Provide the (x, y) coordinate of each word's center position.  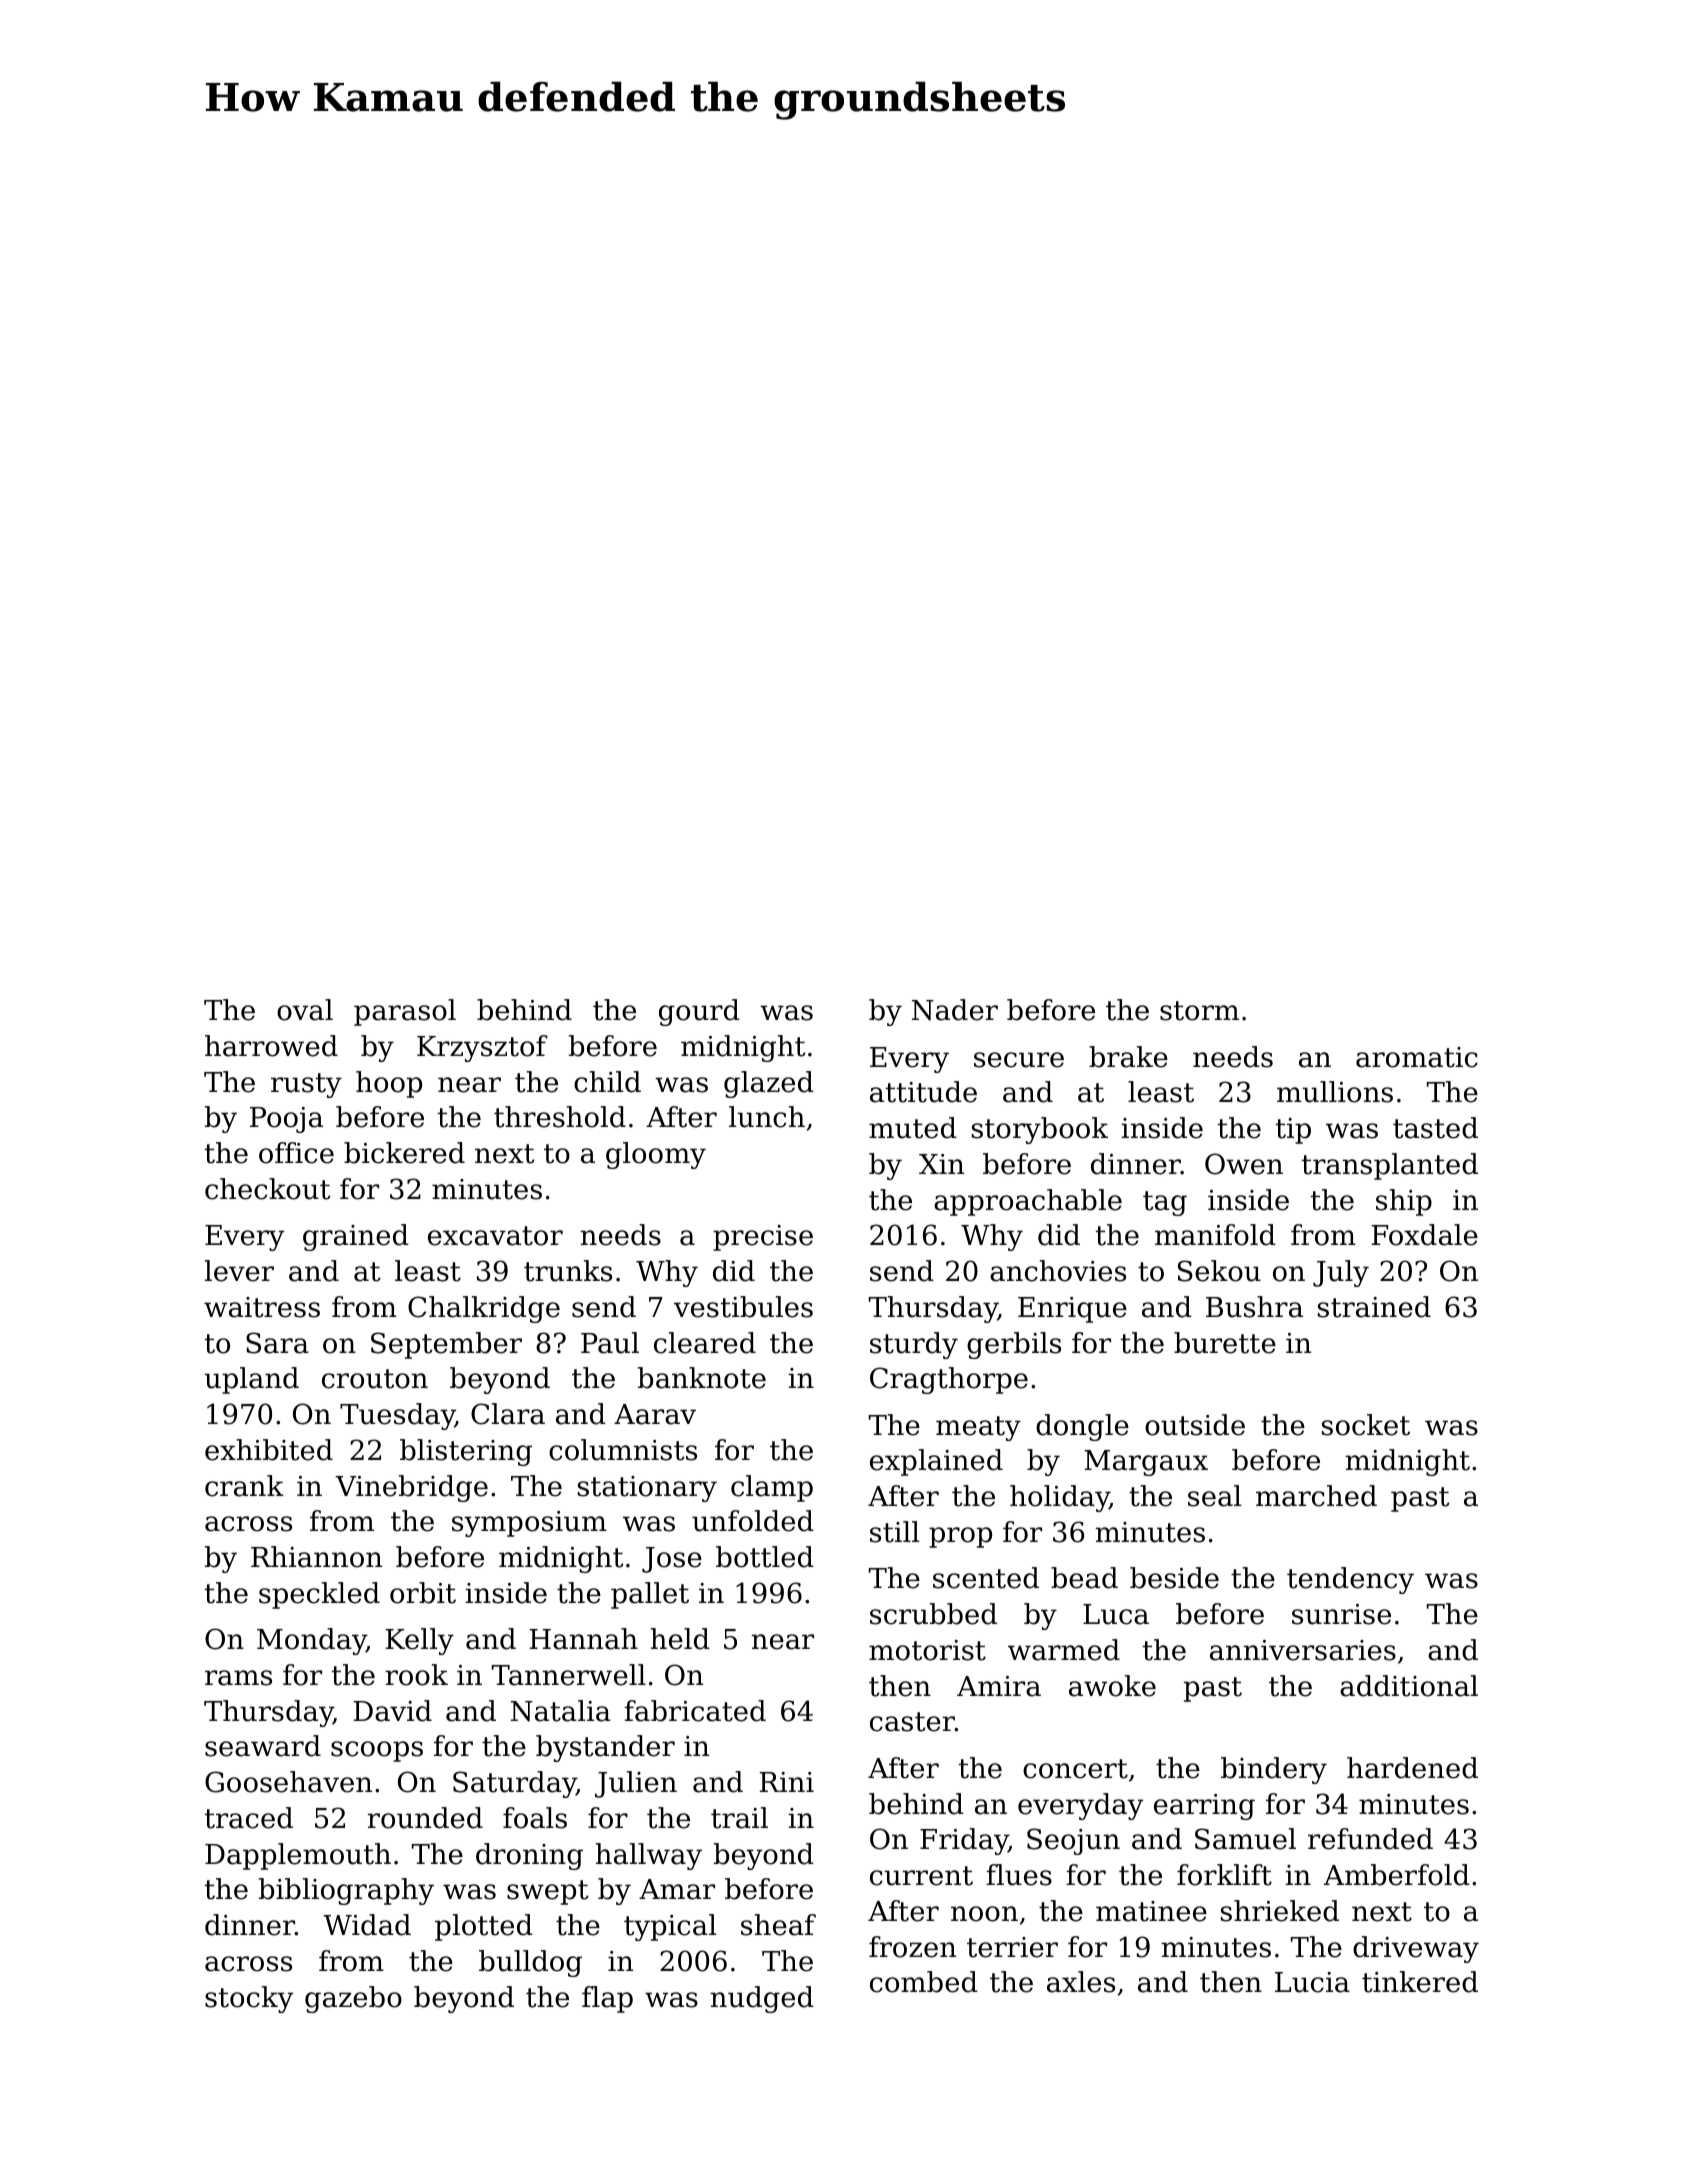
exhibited (269, 1450)
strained (1374, 1307)
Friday (964, 1841)
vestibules (743, 1307)
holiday (1059, 1498)
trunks (568, 1271)
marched (1316, 1496)
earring (1204, 1807)
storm (1199, 1011)
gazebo (353, 1999)
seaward (263, 1746)
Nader (955, 1010)
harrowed (271, 1046)
